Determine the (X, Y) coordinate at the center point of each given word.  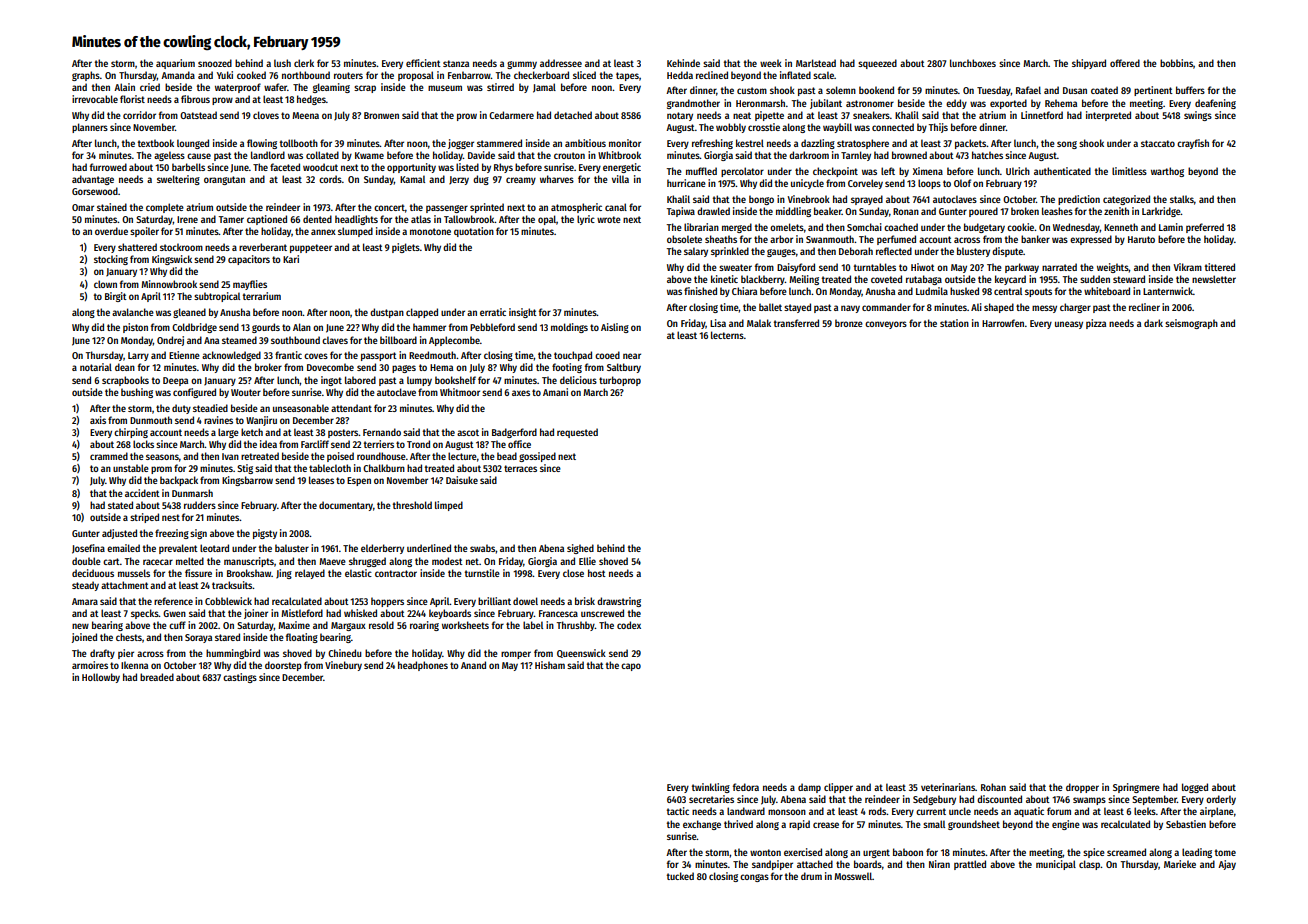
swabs (482, 548)
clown (105, 284)
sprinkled (730, 252)
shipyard (1089, 64)
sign (198, 534)
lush (282, 63)
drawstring (619, 602)
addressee (561, 63)
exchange (702, 825)
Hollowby (101, 678)
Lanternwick (1168, 291)
